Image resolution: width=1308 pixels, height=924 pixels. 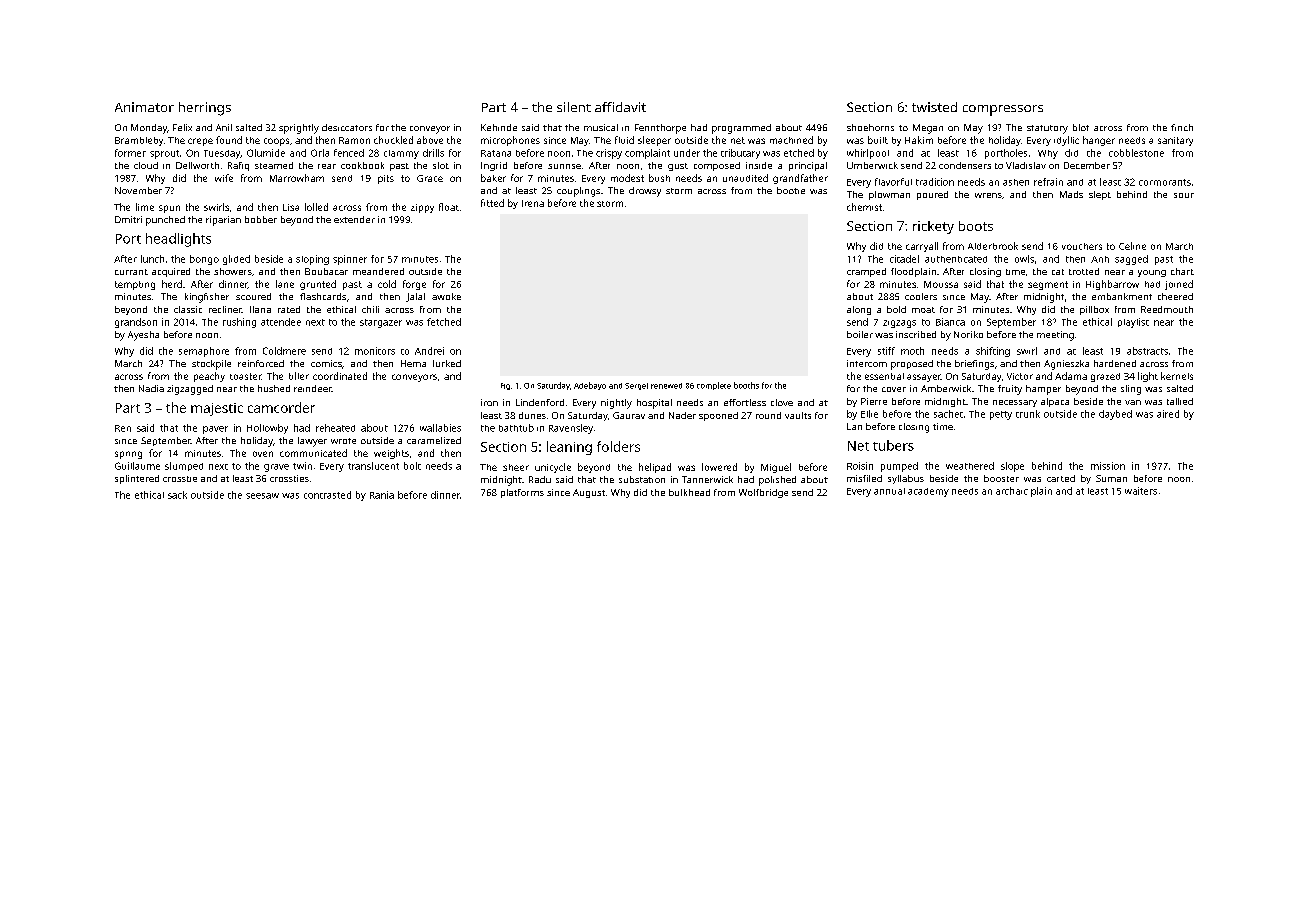 What do you see at coordinates (1105, 377) in the screenshot?
I see `grazed` at bounding box center [1105, 377].
